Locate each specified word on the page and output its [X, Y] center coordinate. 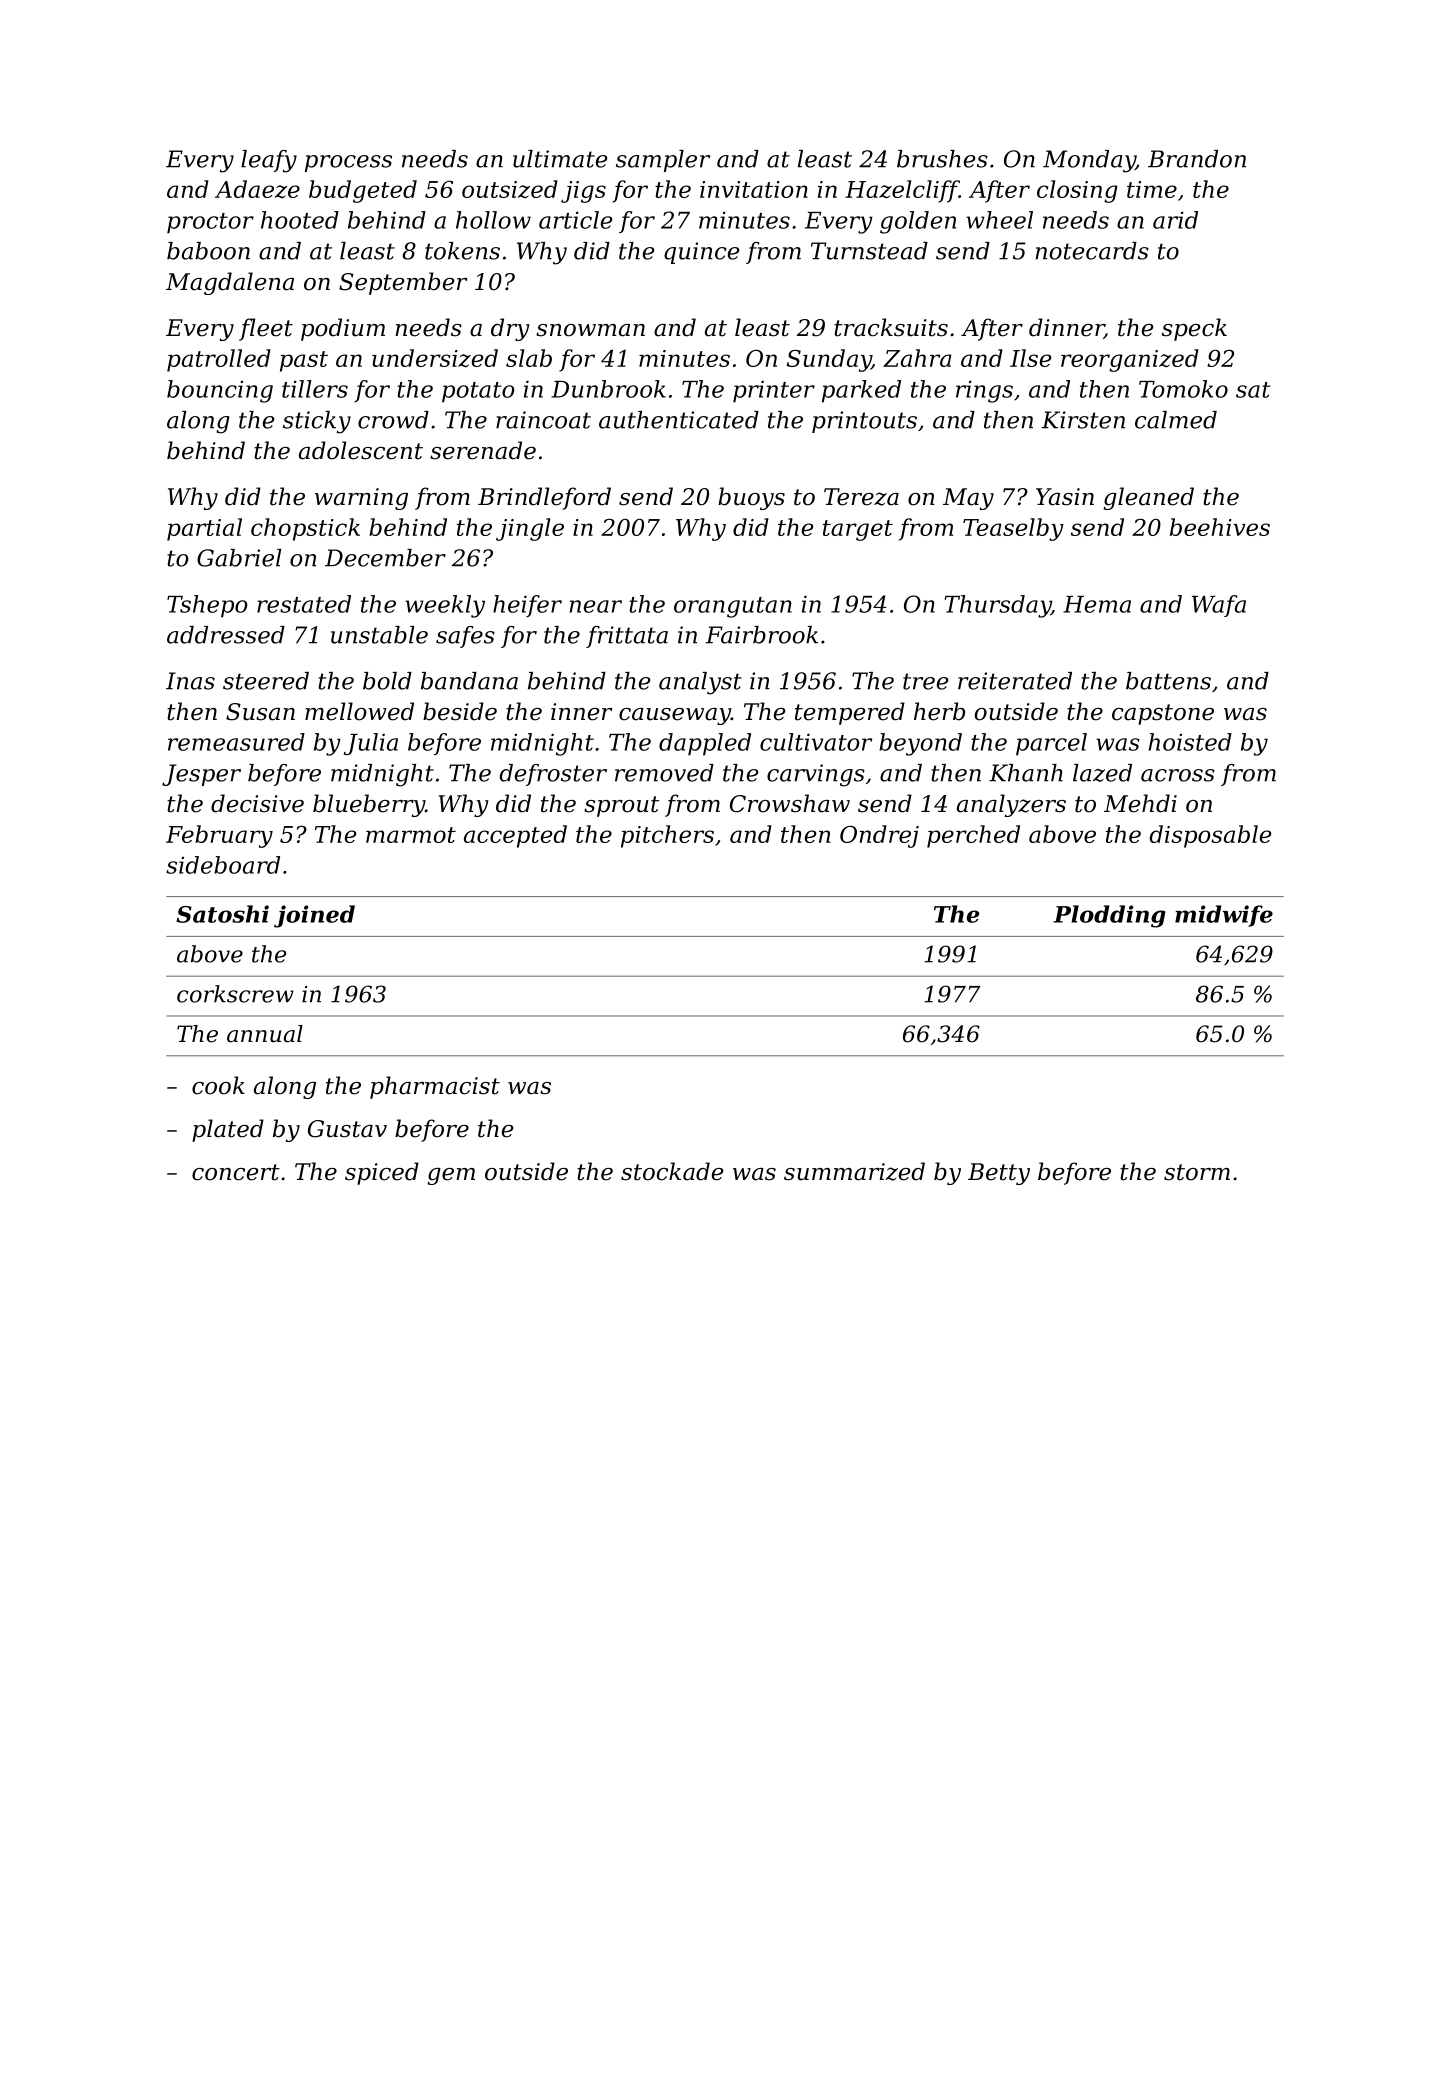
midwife [1224, 916]
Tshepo [207, 606]
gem [451, 1176]
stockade [672, 1171]
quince [701, 253]
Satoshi [222, 914]
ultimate [560, 159]
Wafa [1219, 606]
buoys [751, 498]
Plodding [1109, 916]
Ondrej [879, 836]
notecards [1092, 251]
